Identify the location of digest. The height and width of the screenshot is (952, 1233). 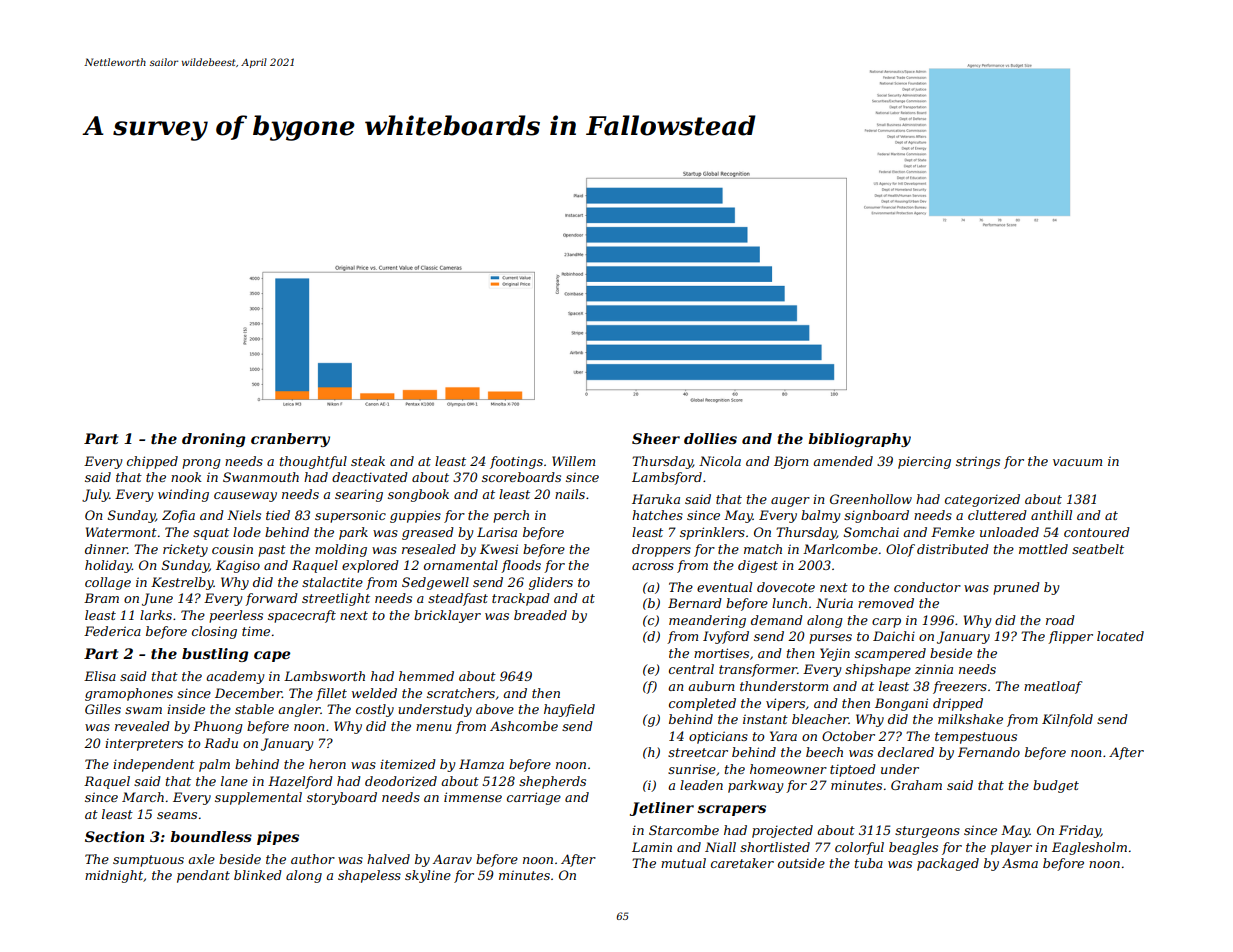
(758, 566).
